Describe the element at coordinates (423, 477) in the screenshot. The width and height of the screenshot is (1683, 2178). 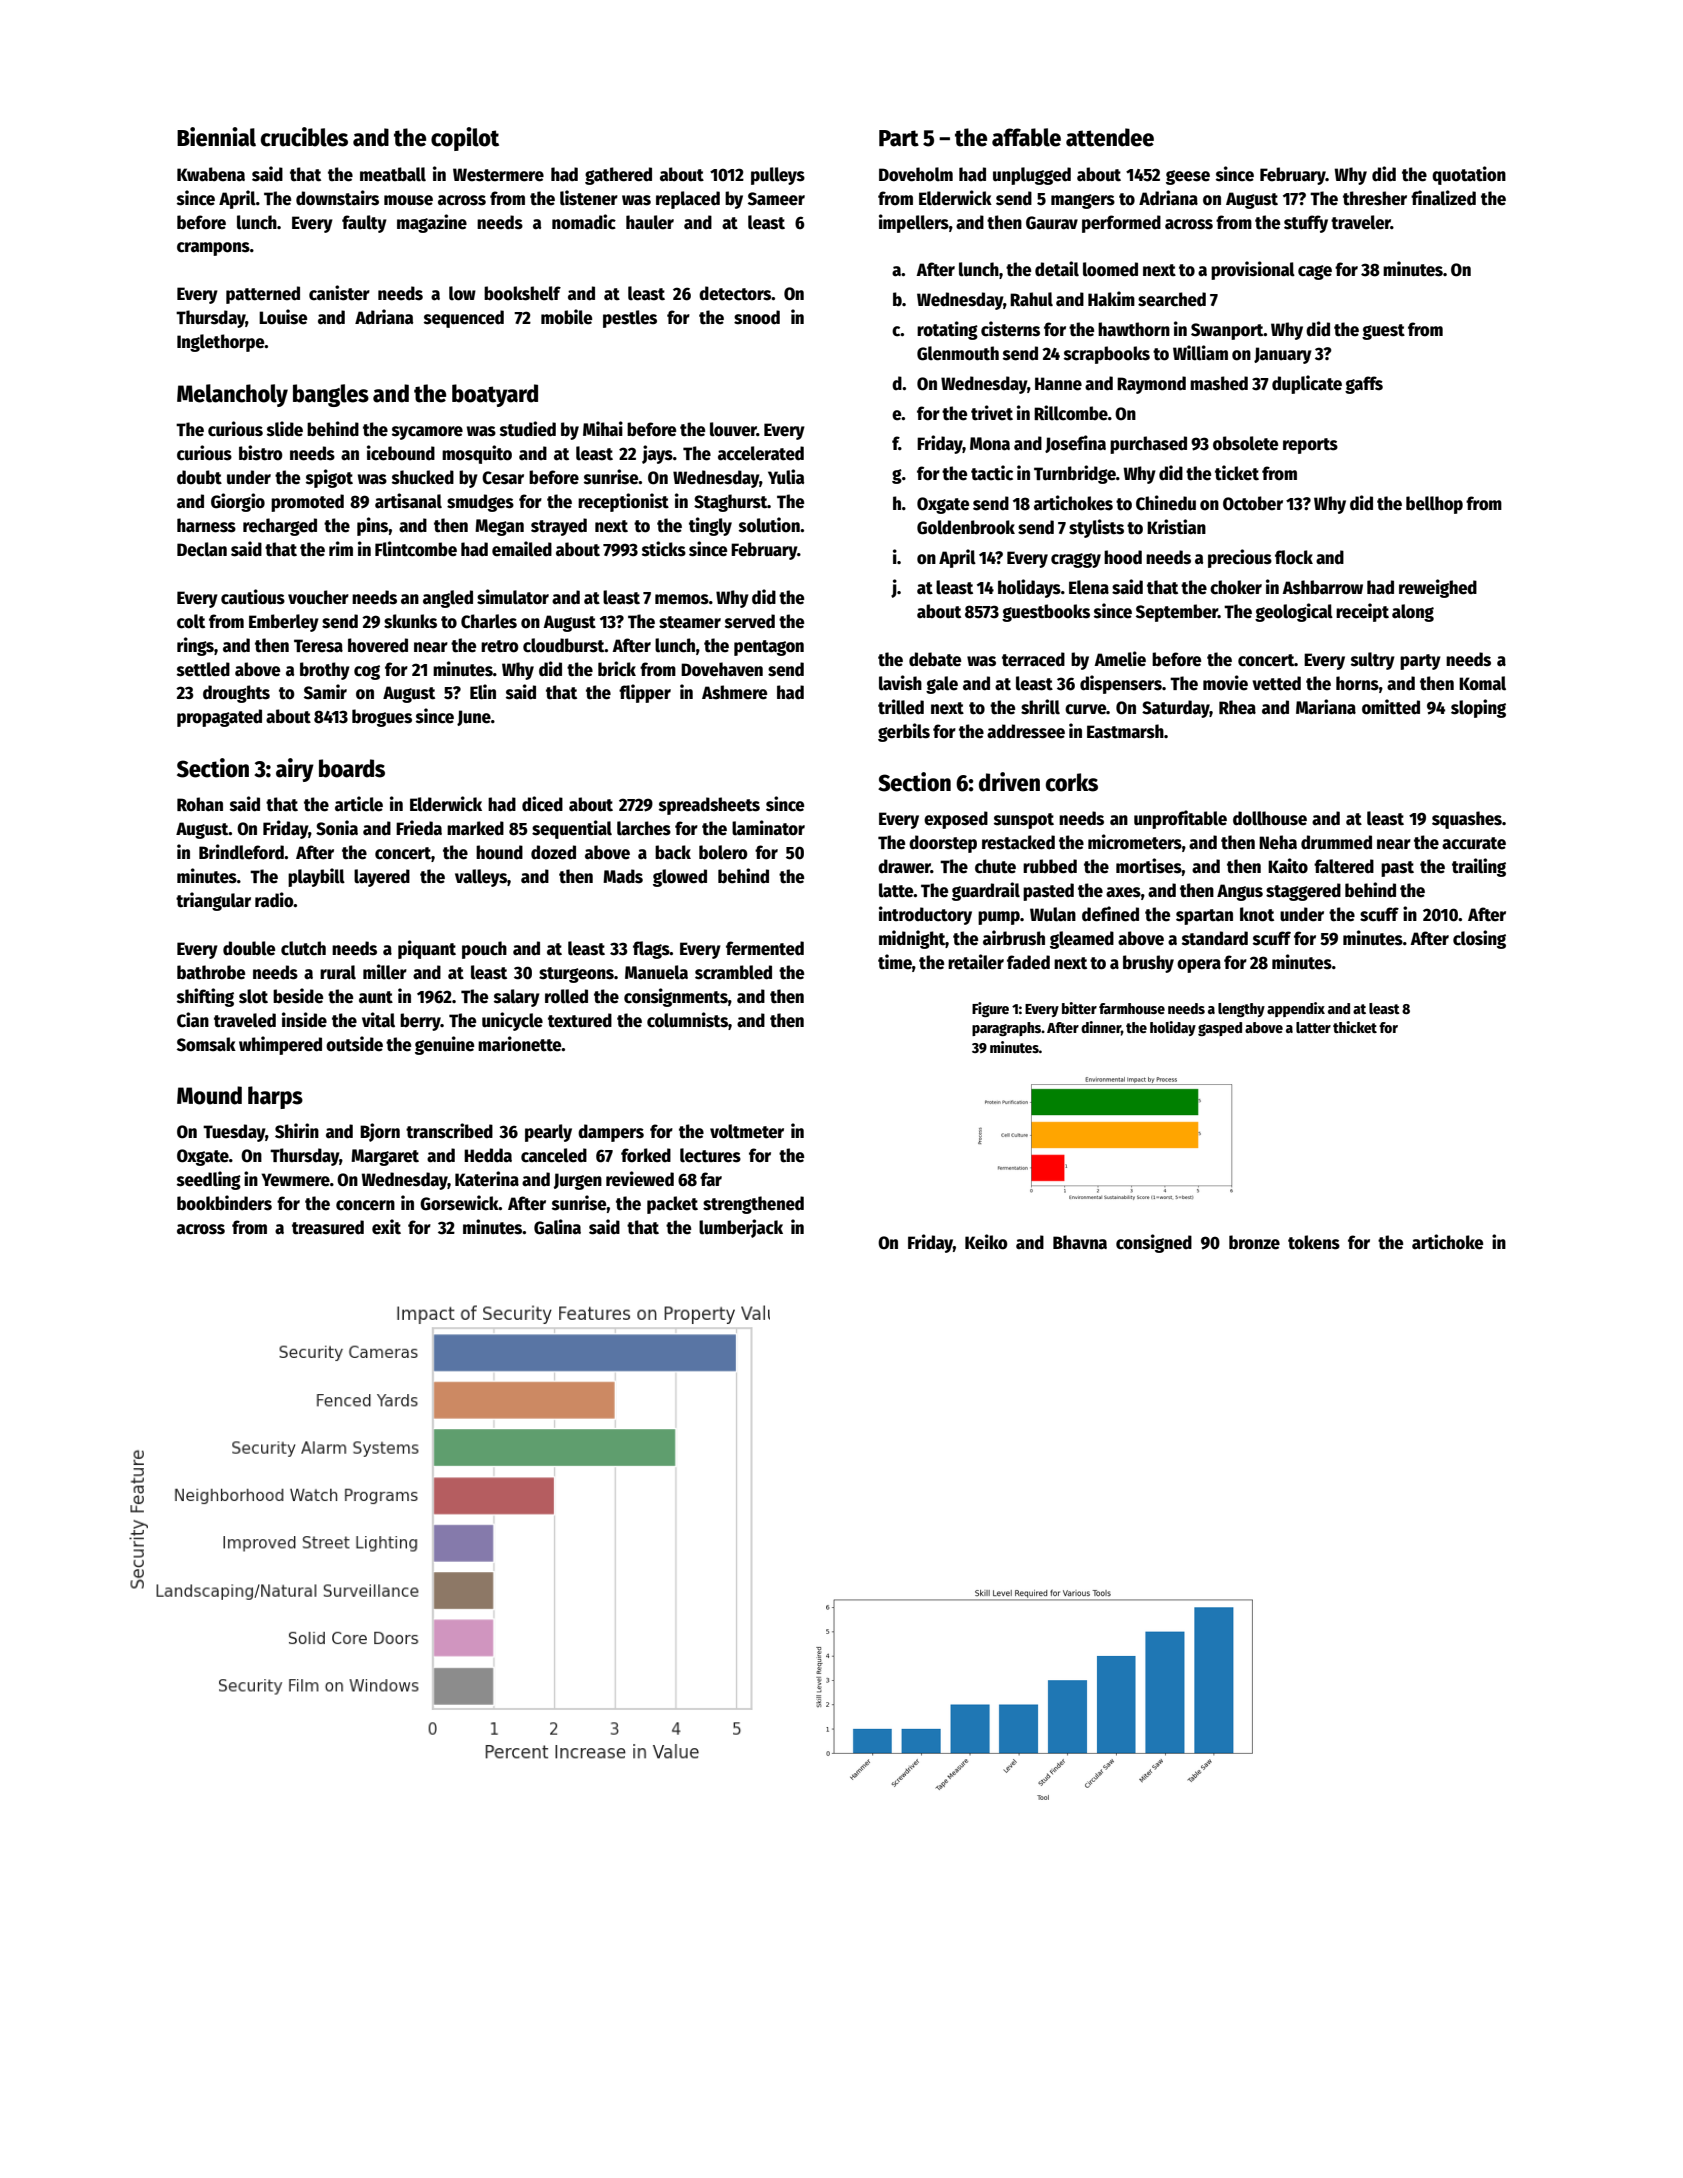
I see `shucked` at that location.
